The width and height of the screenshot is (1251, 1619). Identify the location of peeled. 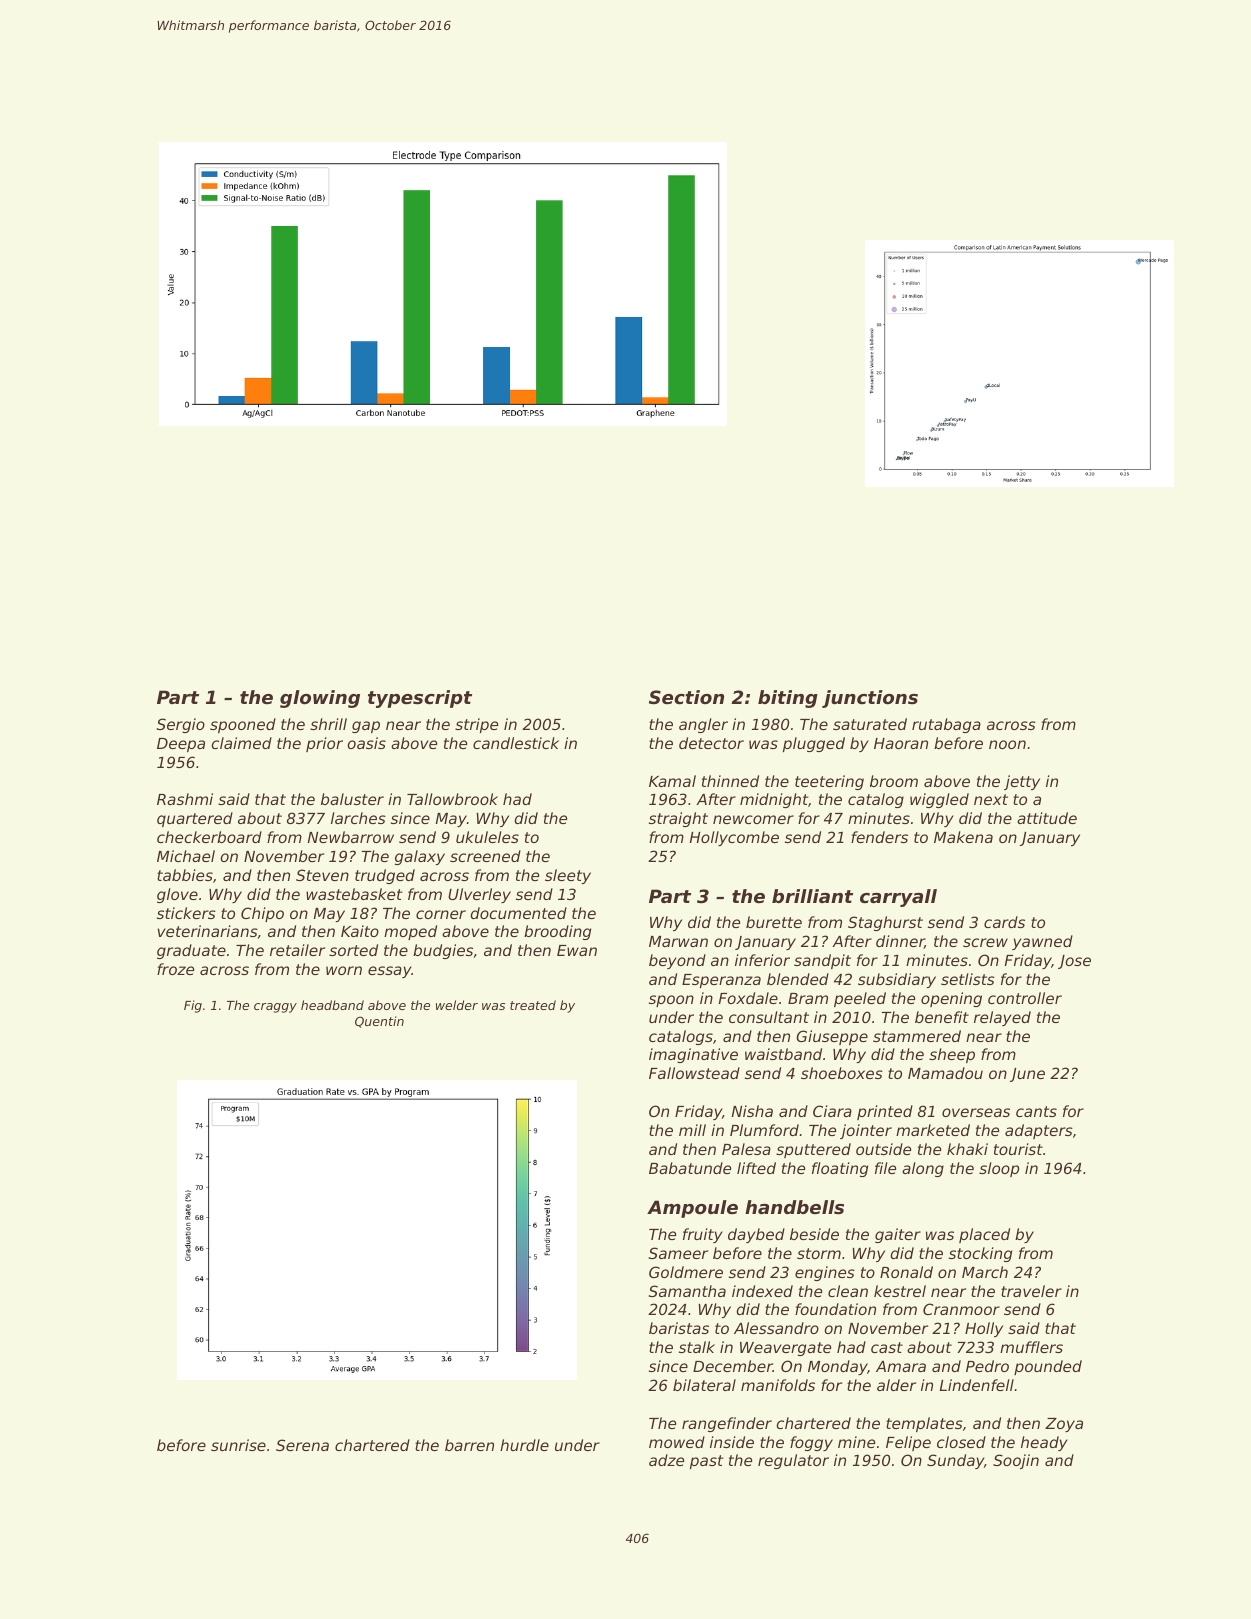
(860, 999).
